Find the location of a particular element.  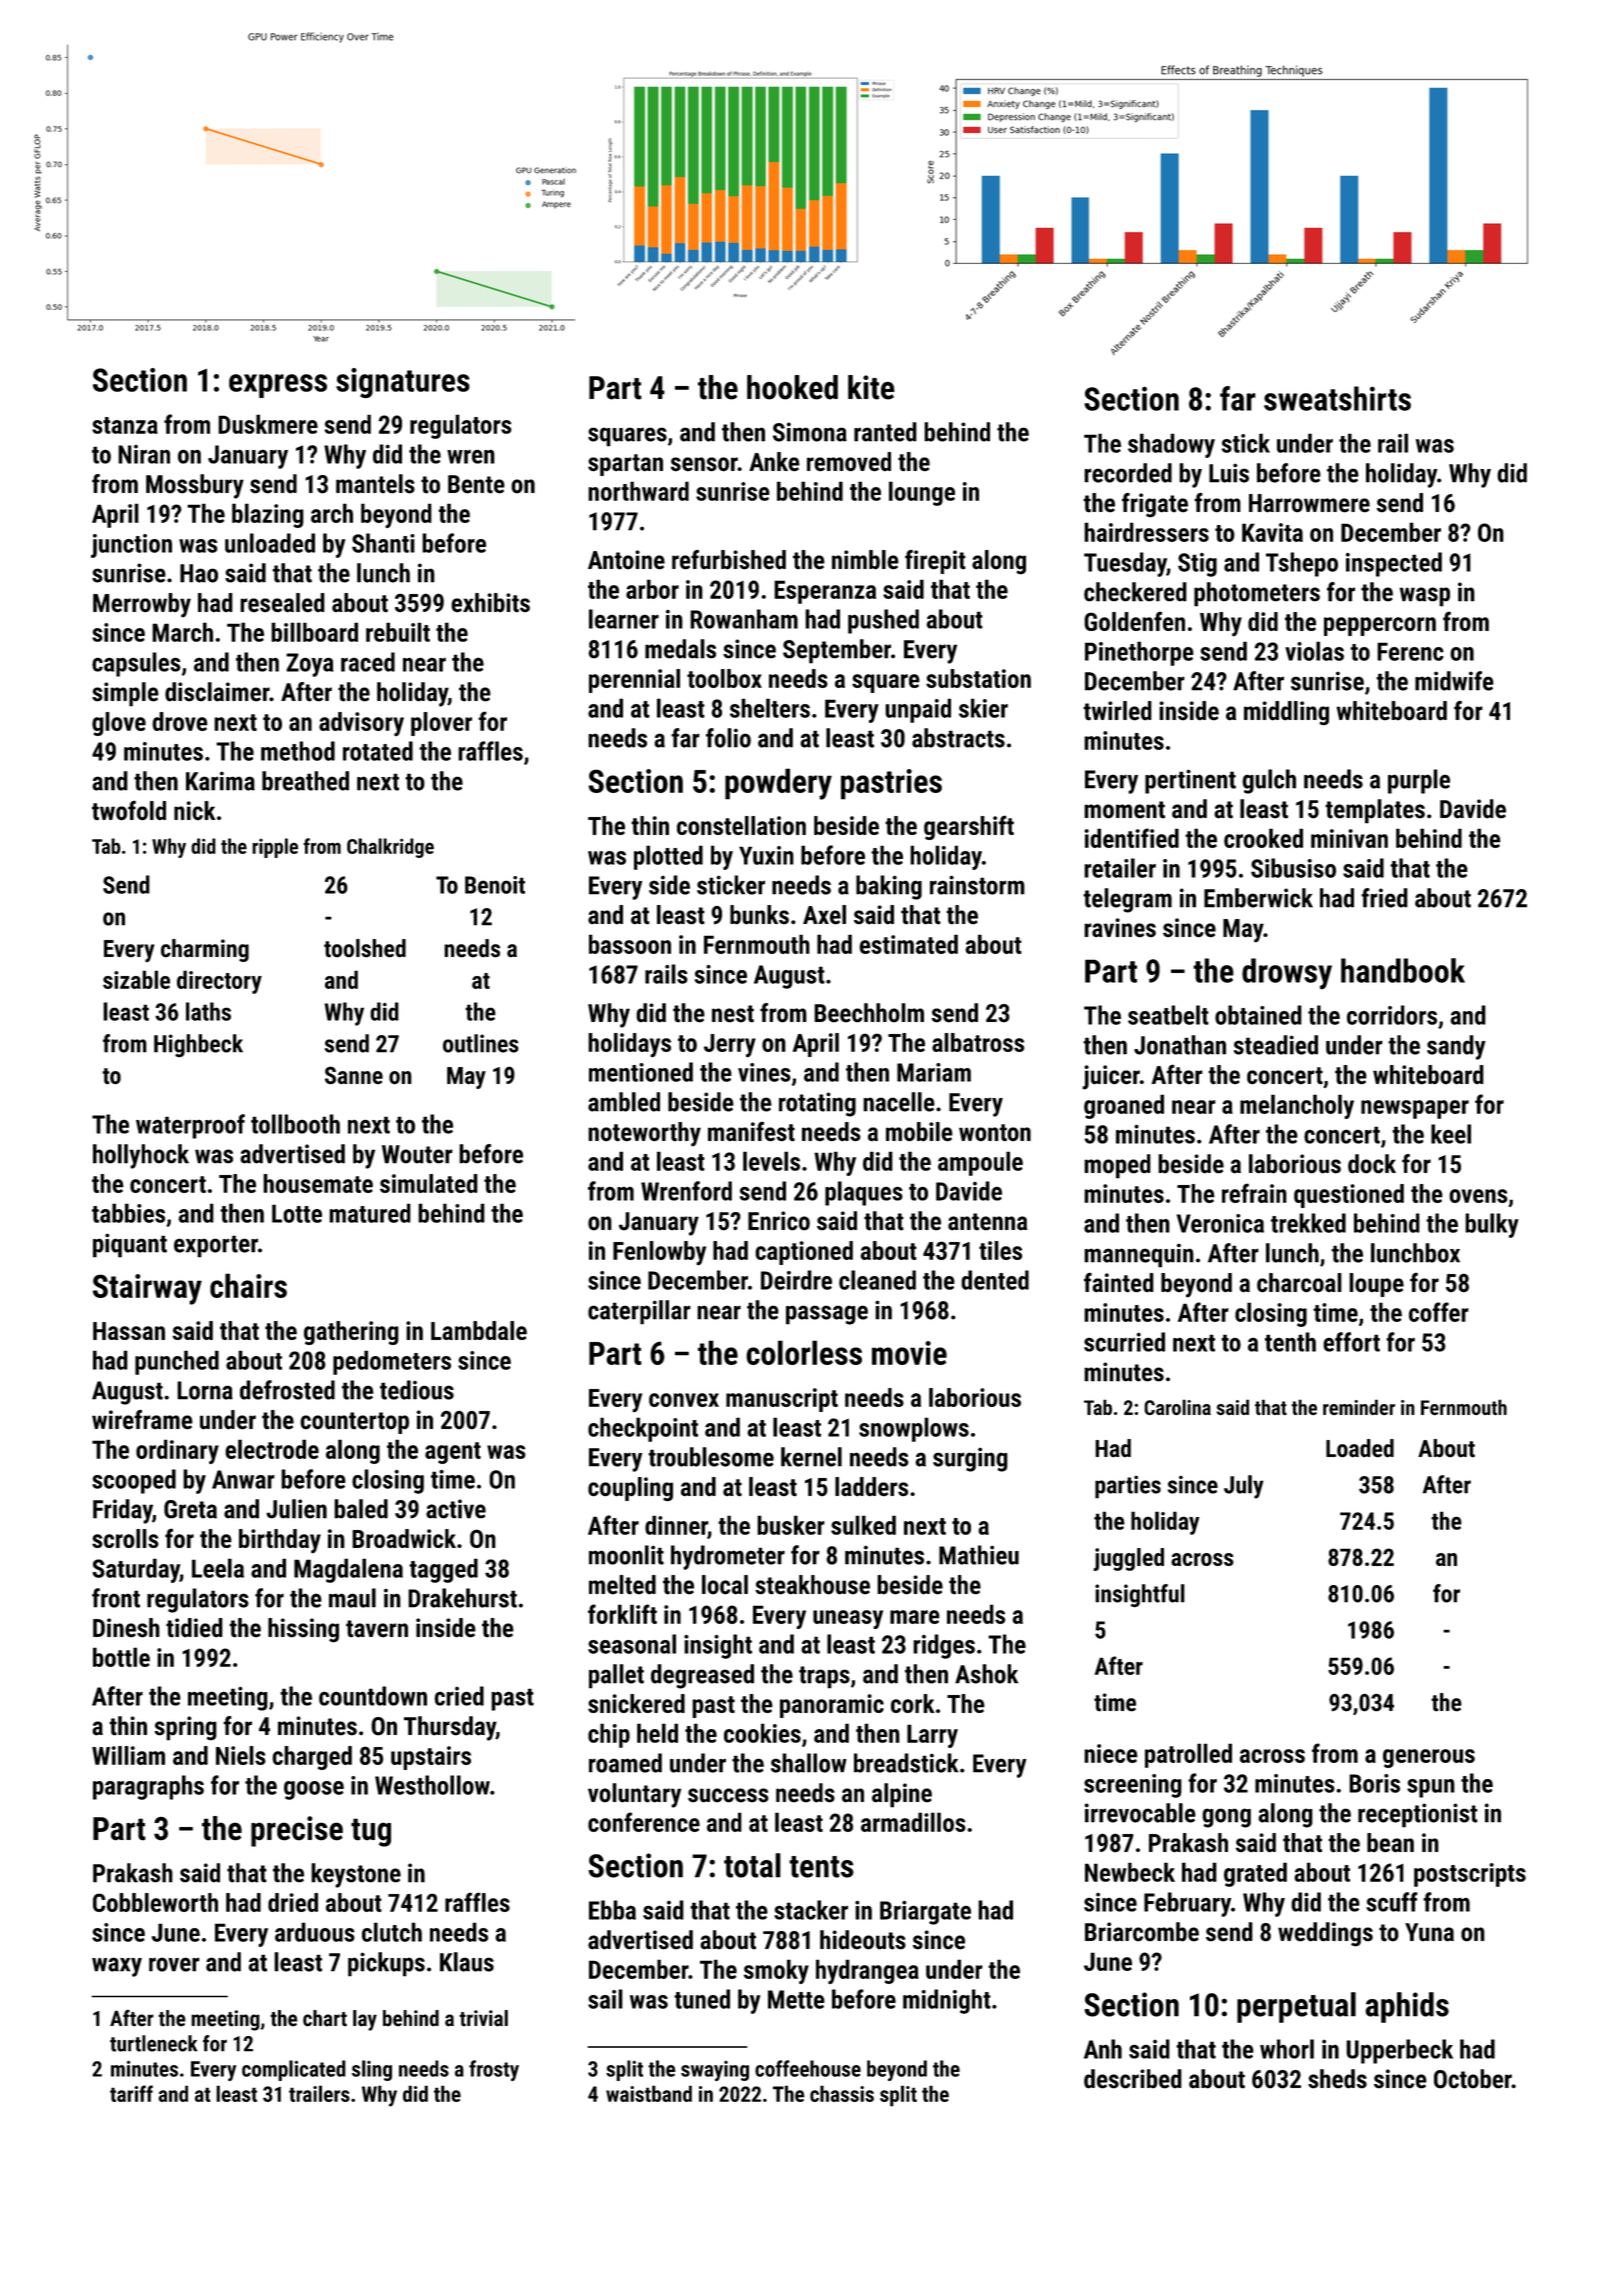

reminder is located at coordinates (1359, 1407).
